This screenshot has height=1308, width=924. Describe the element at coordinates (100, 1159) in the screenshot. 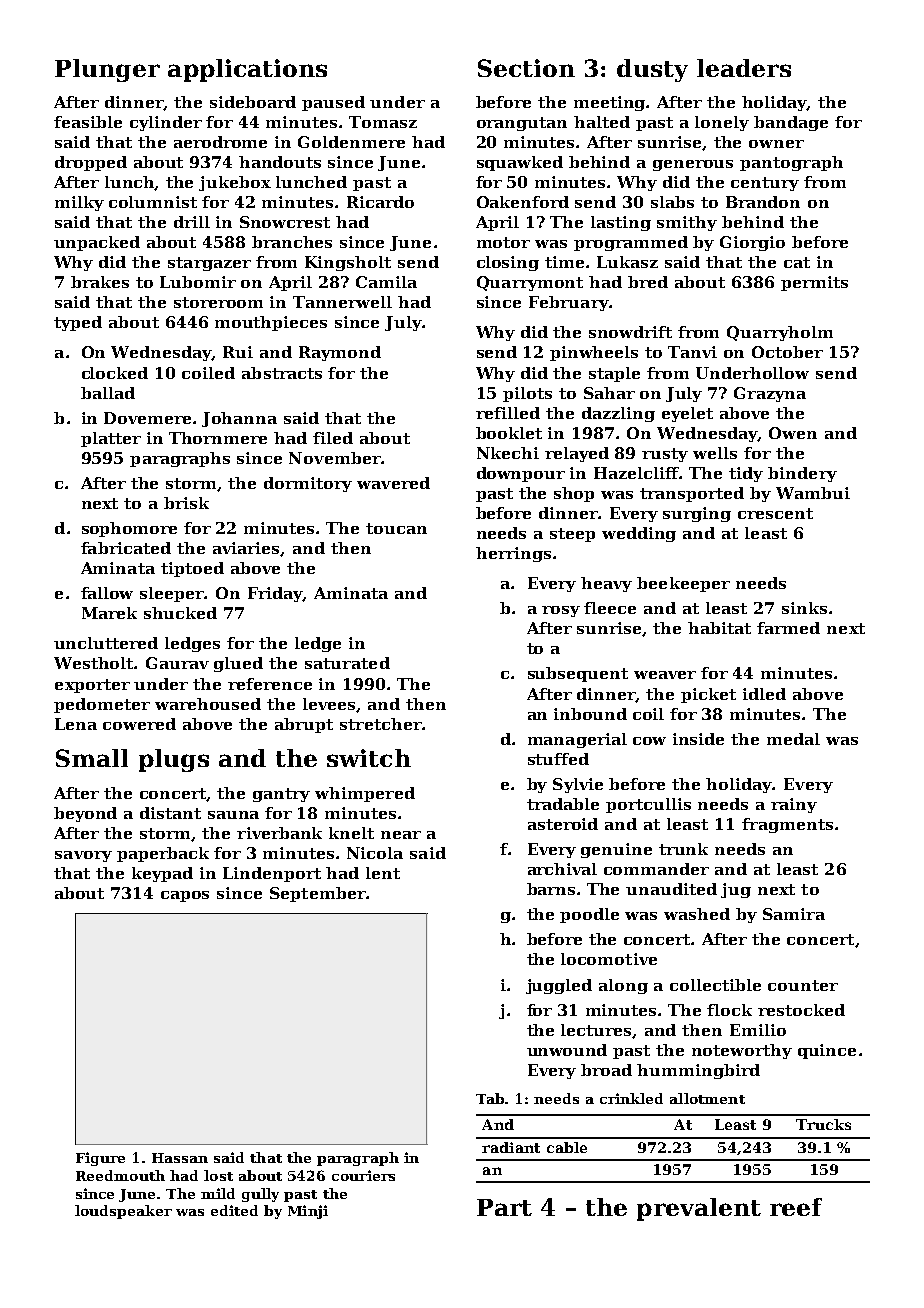

I see `Figure` at that location.
